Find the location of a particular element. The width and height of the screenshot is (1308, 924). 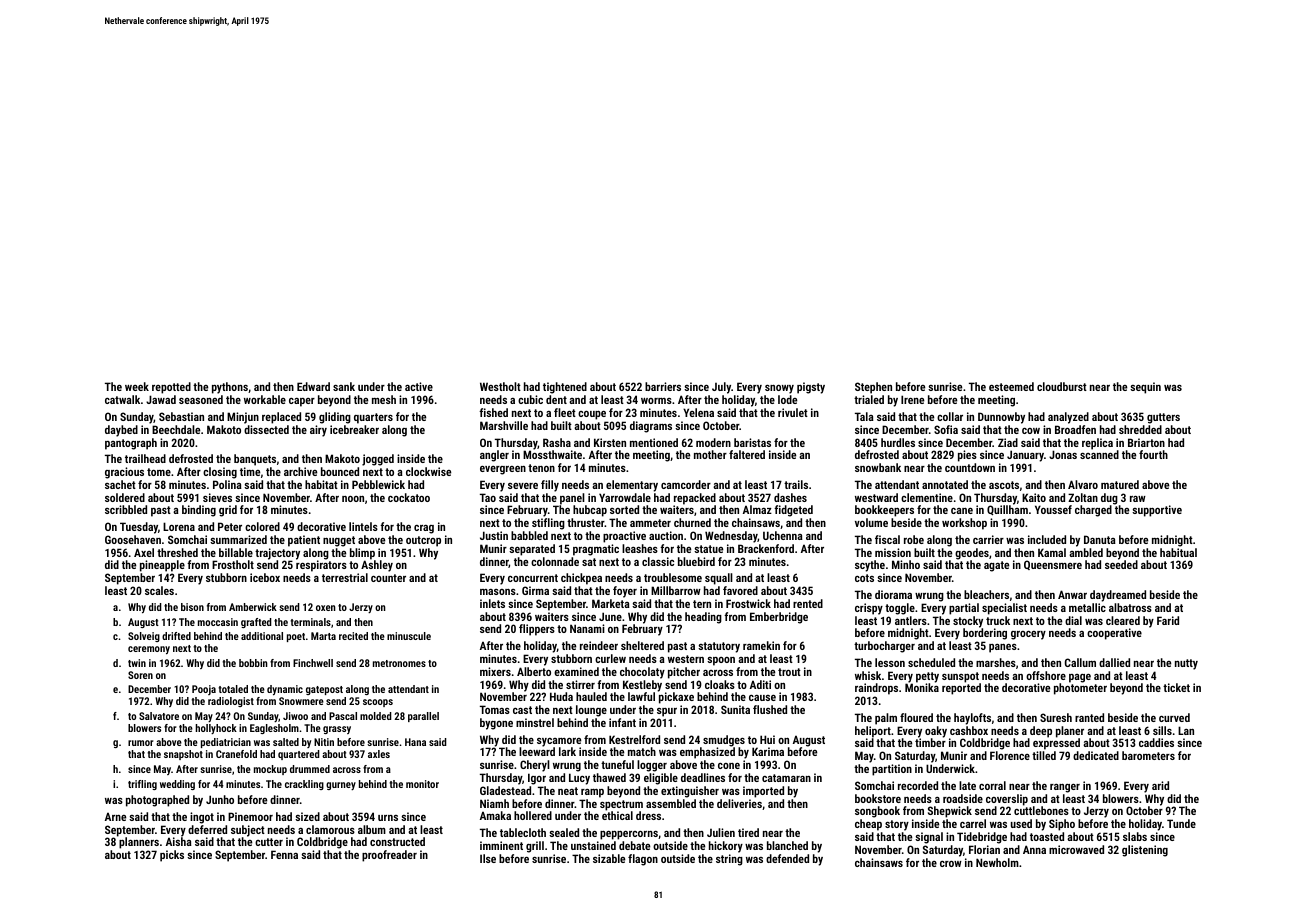

albatross is located at coordinates (1130, 607).
